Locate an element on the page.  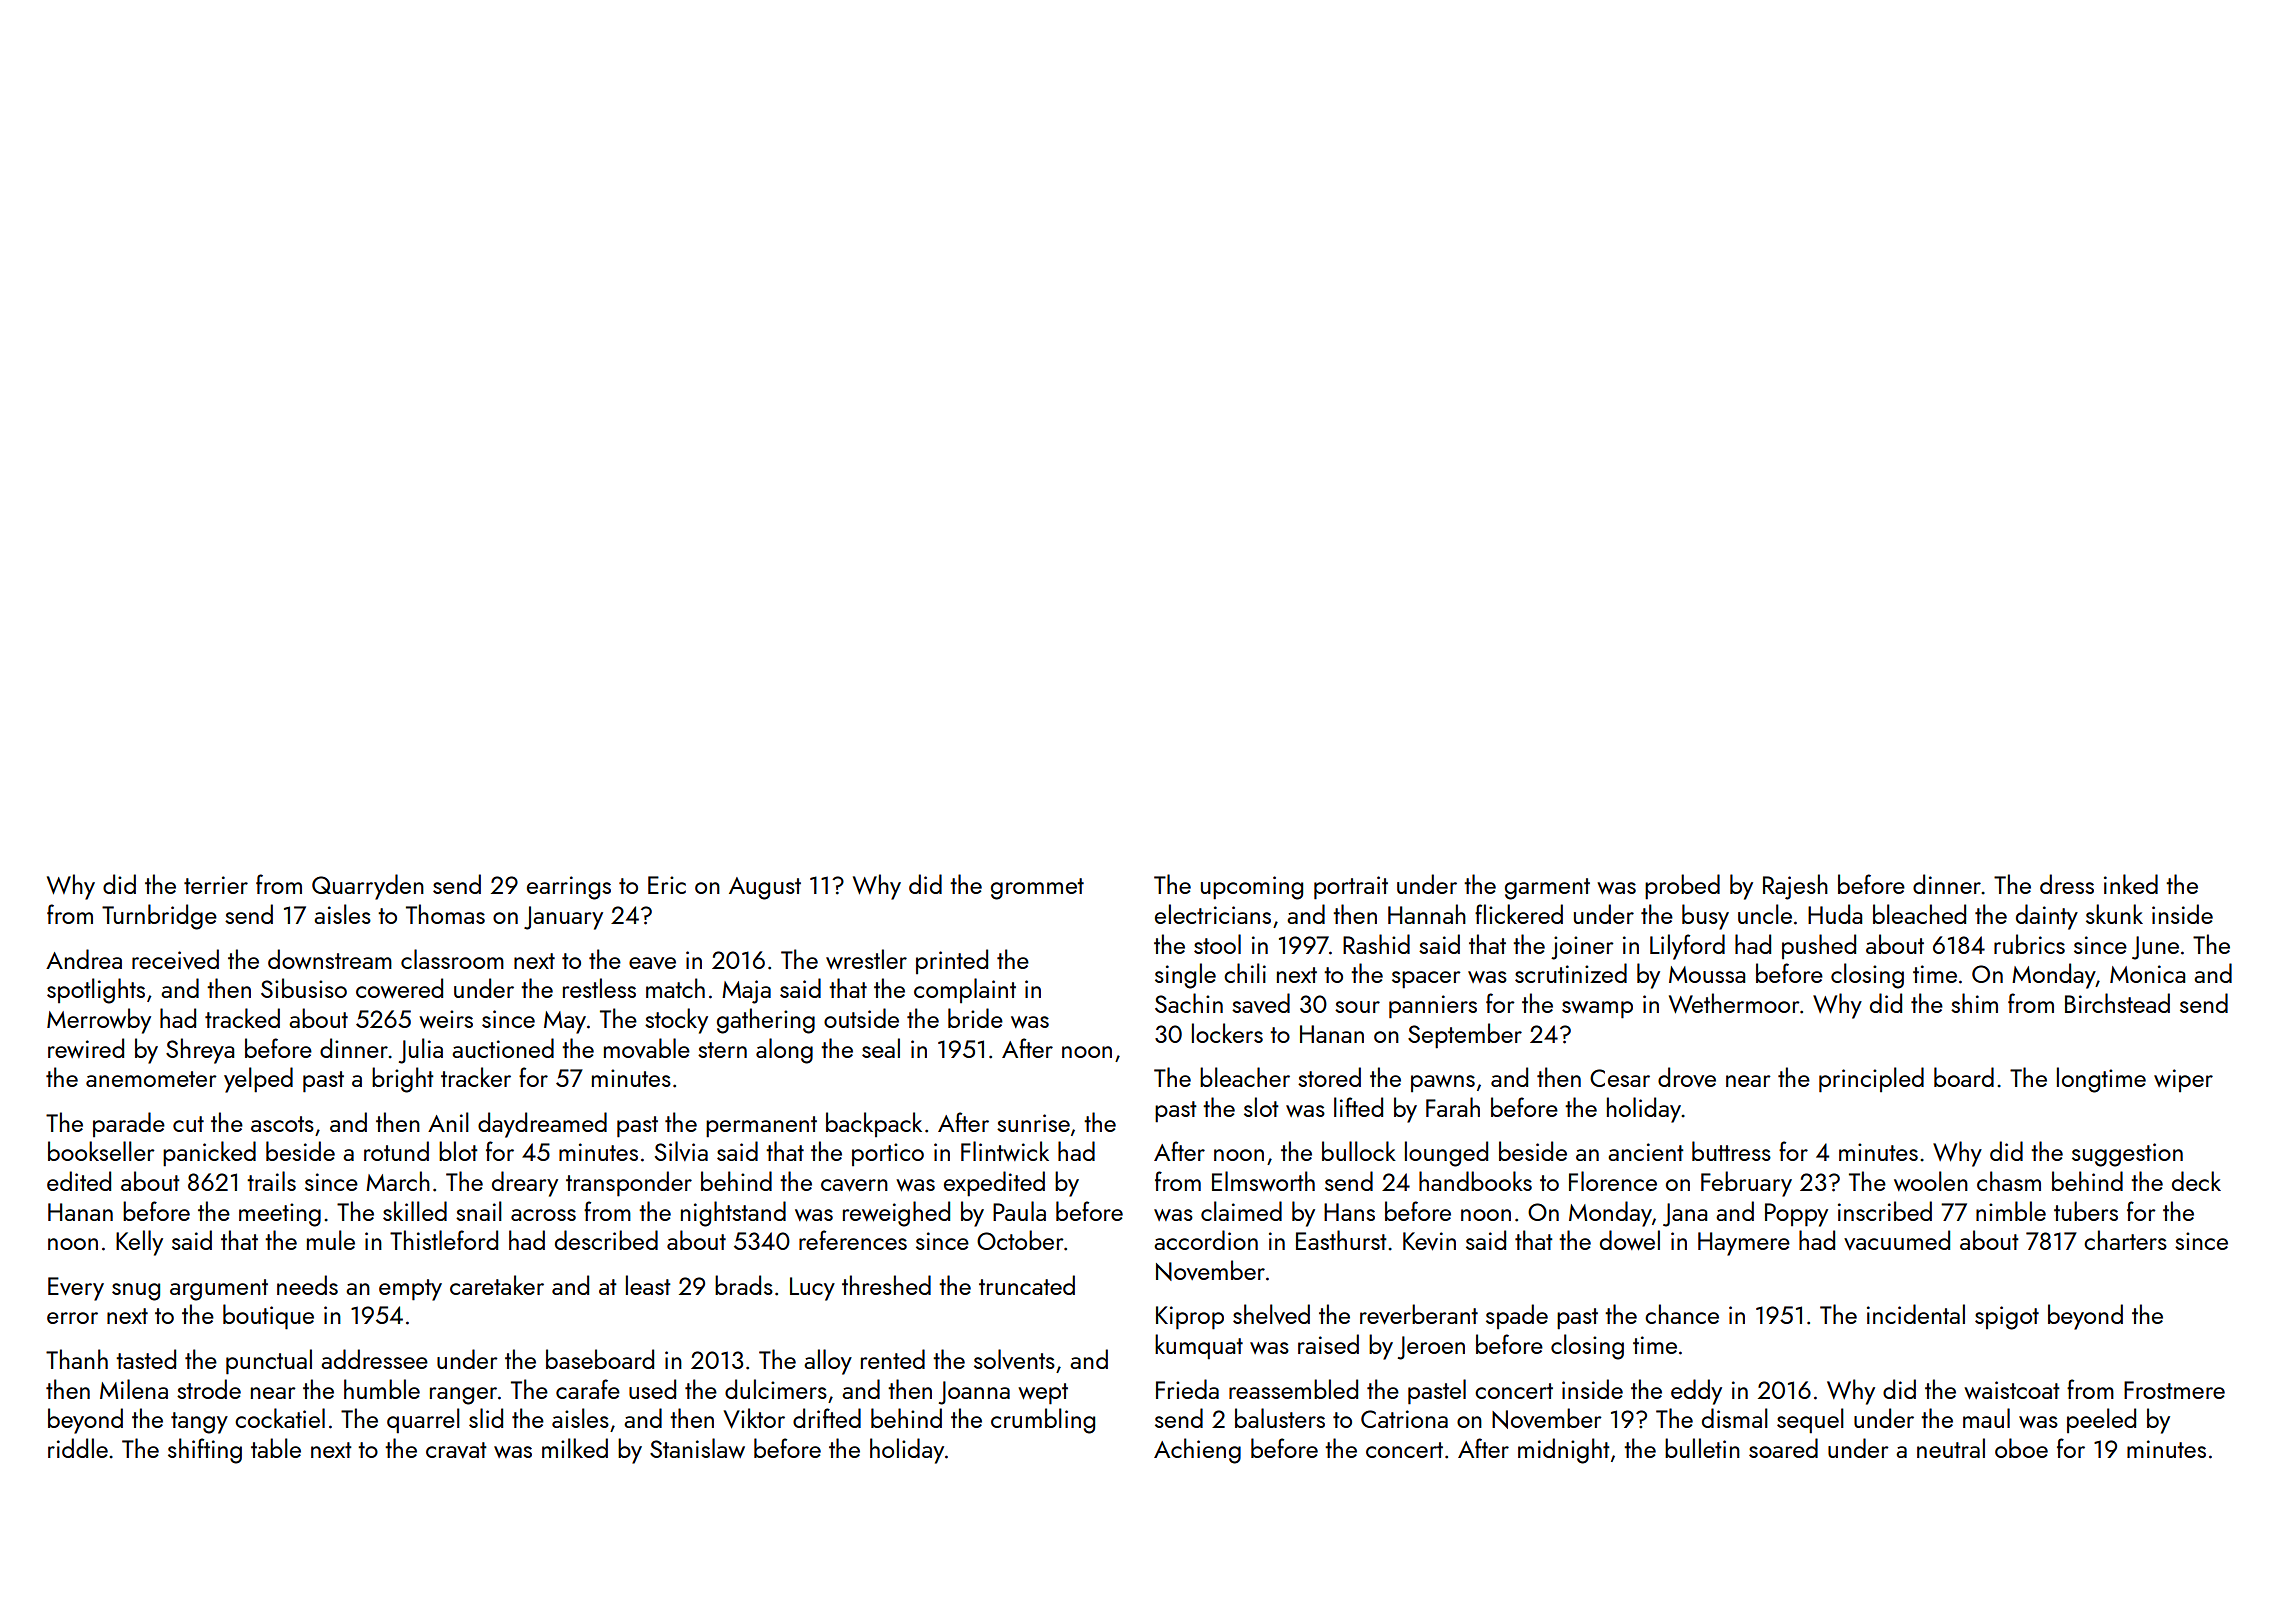
Eric is located at coordinates (667, 885).
